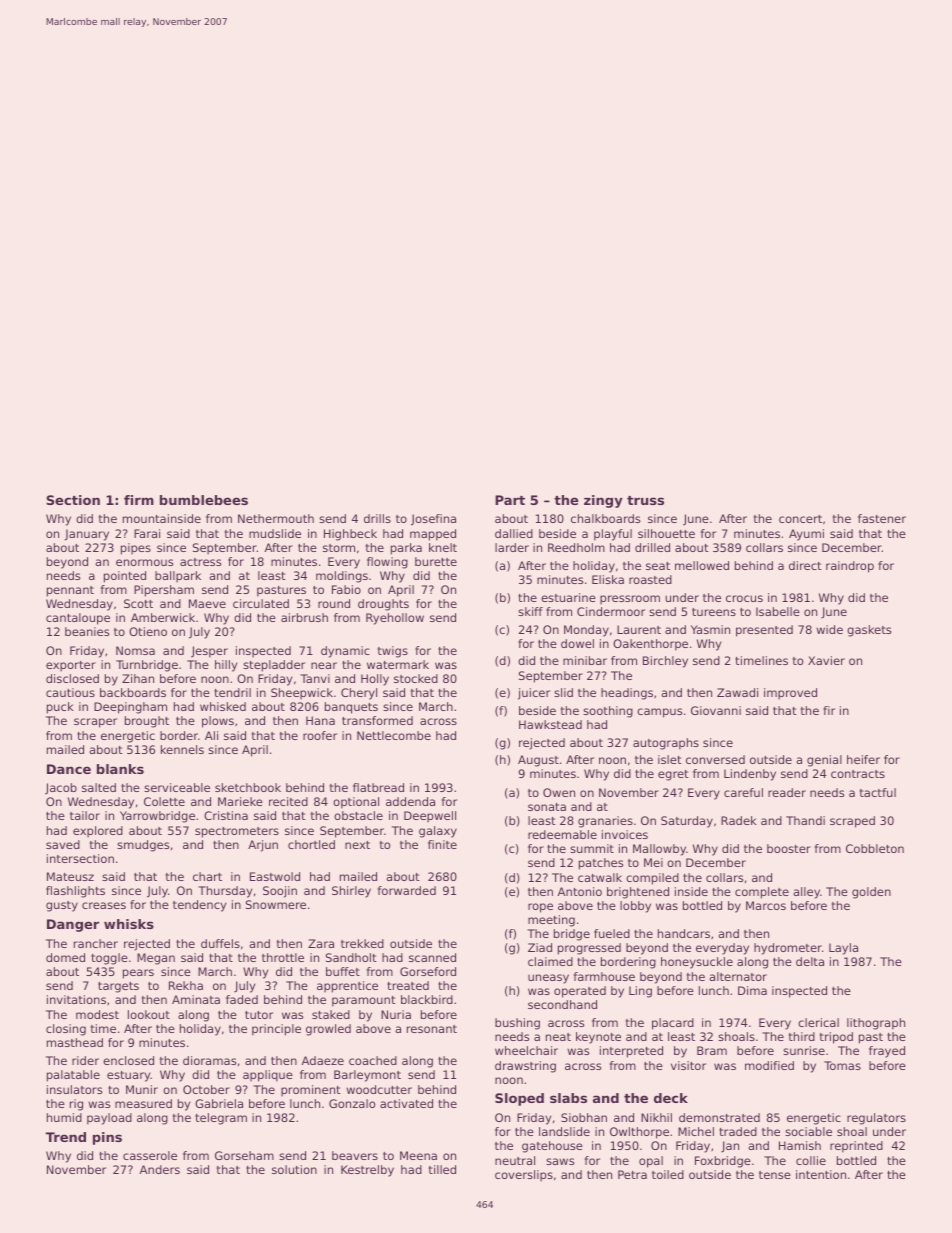 The image size is (952, 1233). Describe the element at coordinates (631, 1052) in the screenshot. I see `interpreted` at that location.
